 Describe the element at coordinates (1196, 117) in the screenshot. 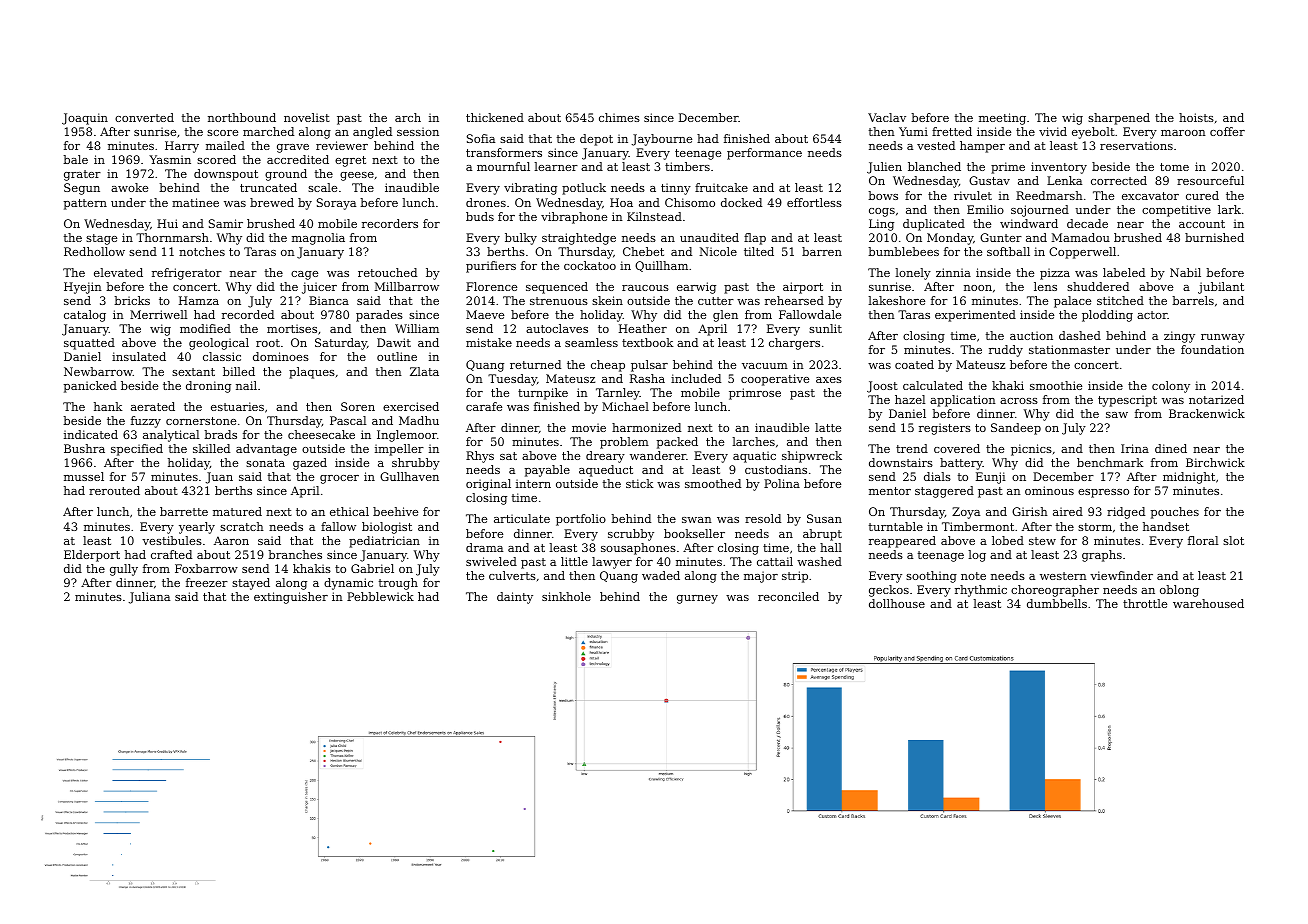

I see `hoists` at that location.
